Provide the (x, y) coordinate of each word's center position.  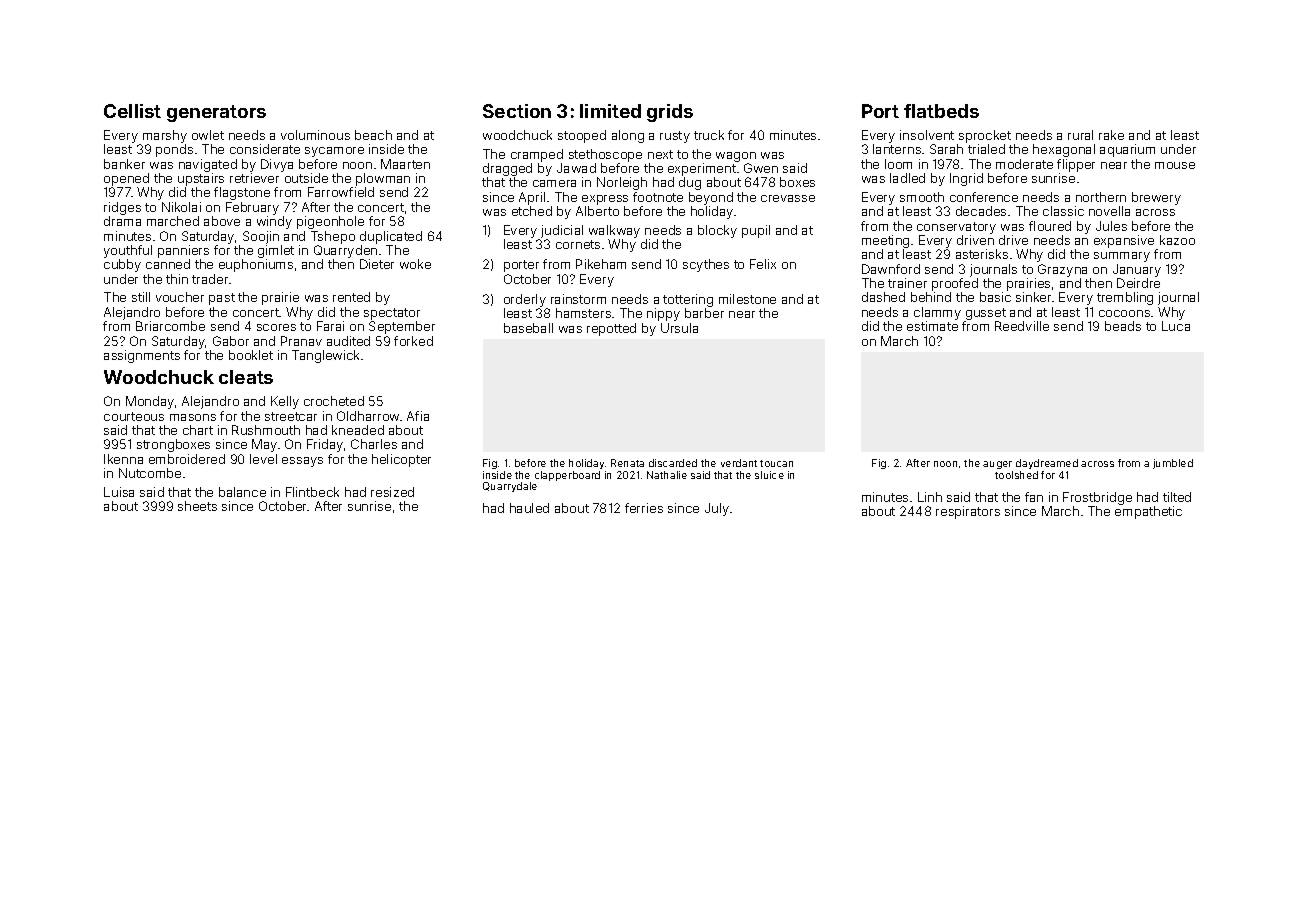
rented (351, 297)
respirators (968, 512)
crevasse (788, 198)
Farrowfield (341, 192)
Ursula (679, 328)
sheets (197, 506)
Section (517, 111)
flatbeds (941, 111)
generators (216, 113)
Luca (1176, 326)
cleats (246, 377)
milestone (747, 299)
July (717, 509)
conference (984, 197)
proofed (955, 284)
